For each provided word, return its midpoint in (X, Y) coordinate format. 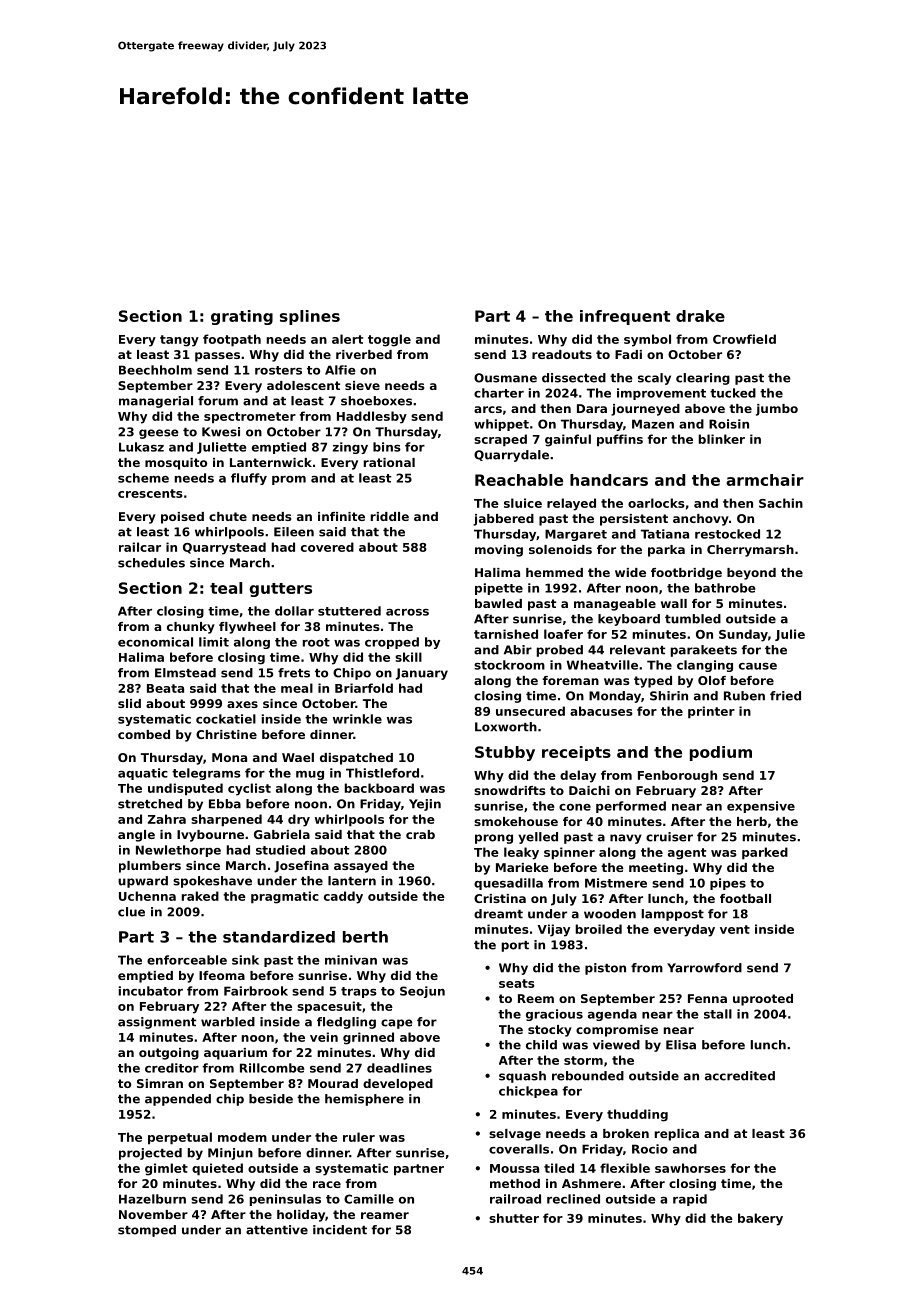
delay (578, 776)
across (407, 612)
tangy (179, 341)
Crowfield (744, 339)
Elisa (681, 1045)
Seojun (422, 992)
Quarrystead (224, 548)
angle (136, 836)
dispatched (356, 759)
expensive (761, 807)
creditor (172, 1068)
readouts (562, 354)
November (153, 1214)
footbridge (686, 574)
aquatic (143, 774)
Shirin (669, 696)
